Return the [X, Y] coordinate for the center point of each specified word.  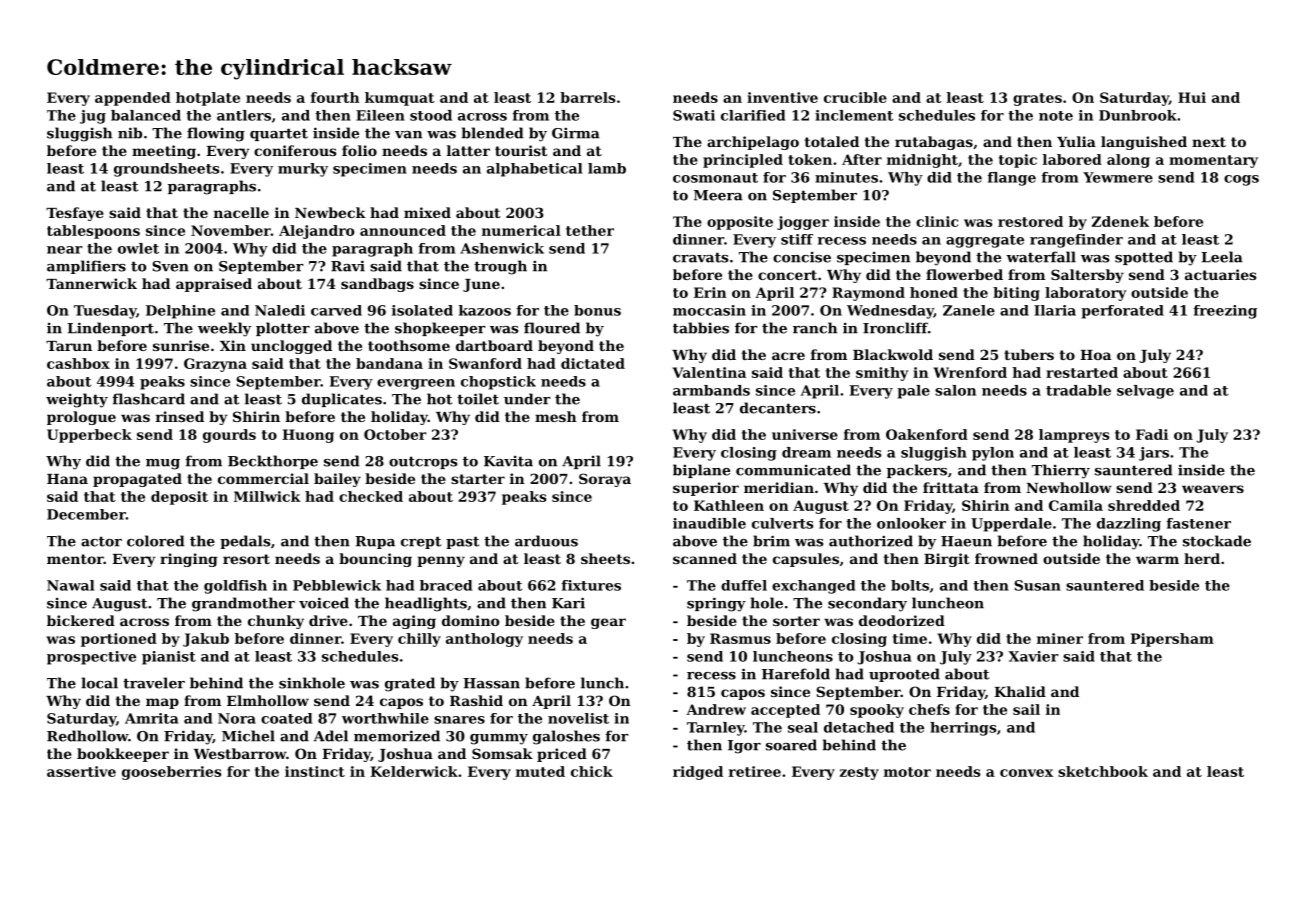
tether [590, 230]
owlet [138, 248]
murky [303, 170]
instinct [315, 771]
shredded [1144, 505]
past [462, 542]
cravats [700, 257]
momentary [1213, 161]
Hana [67, 479]
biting [1016, 294]
